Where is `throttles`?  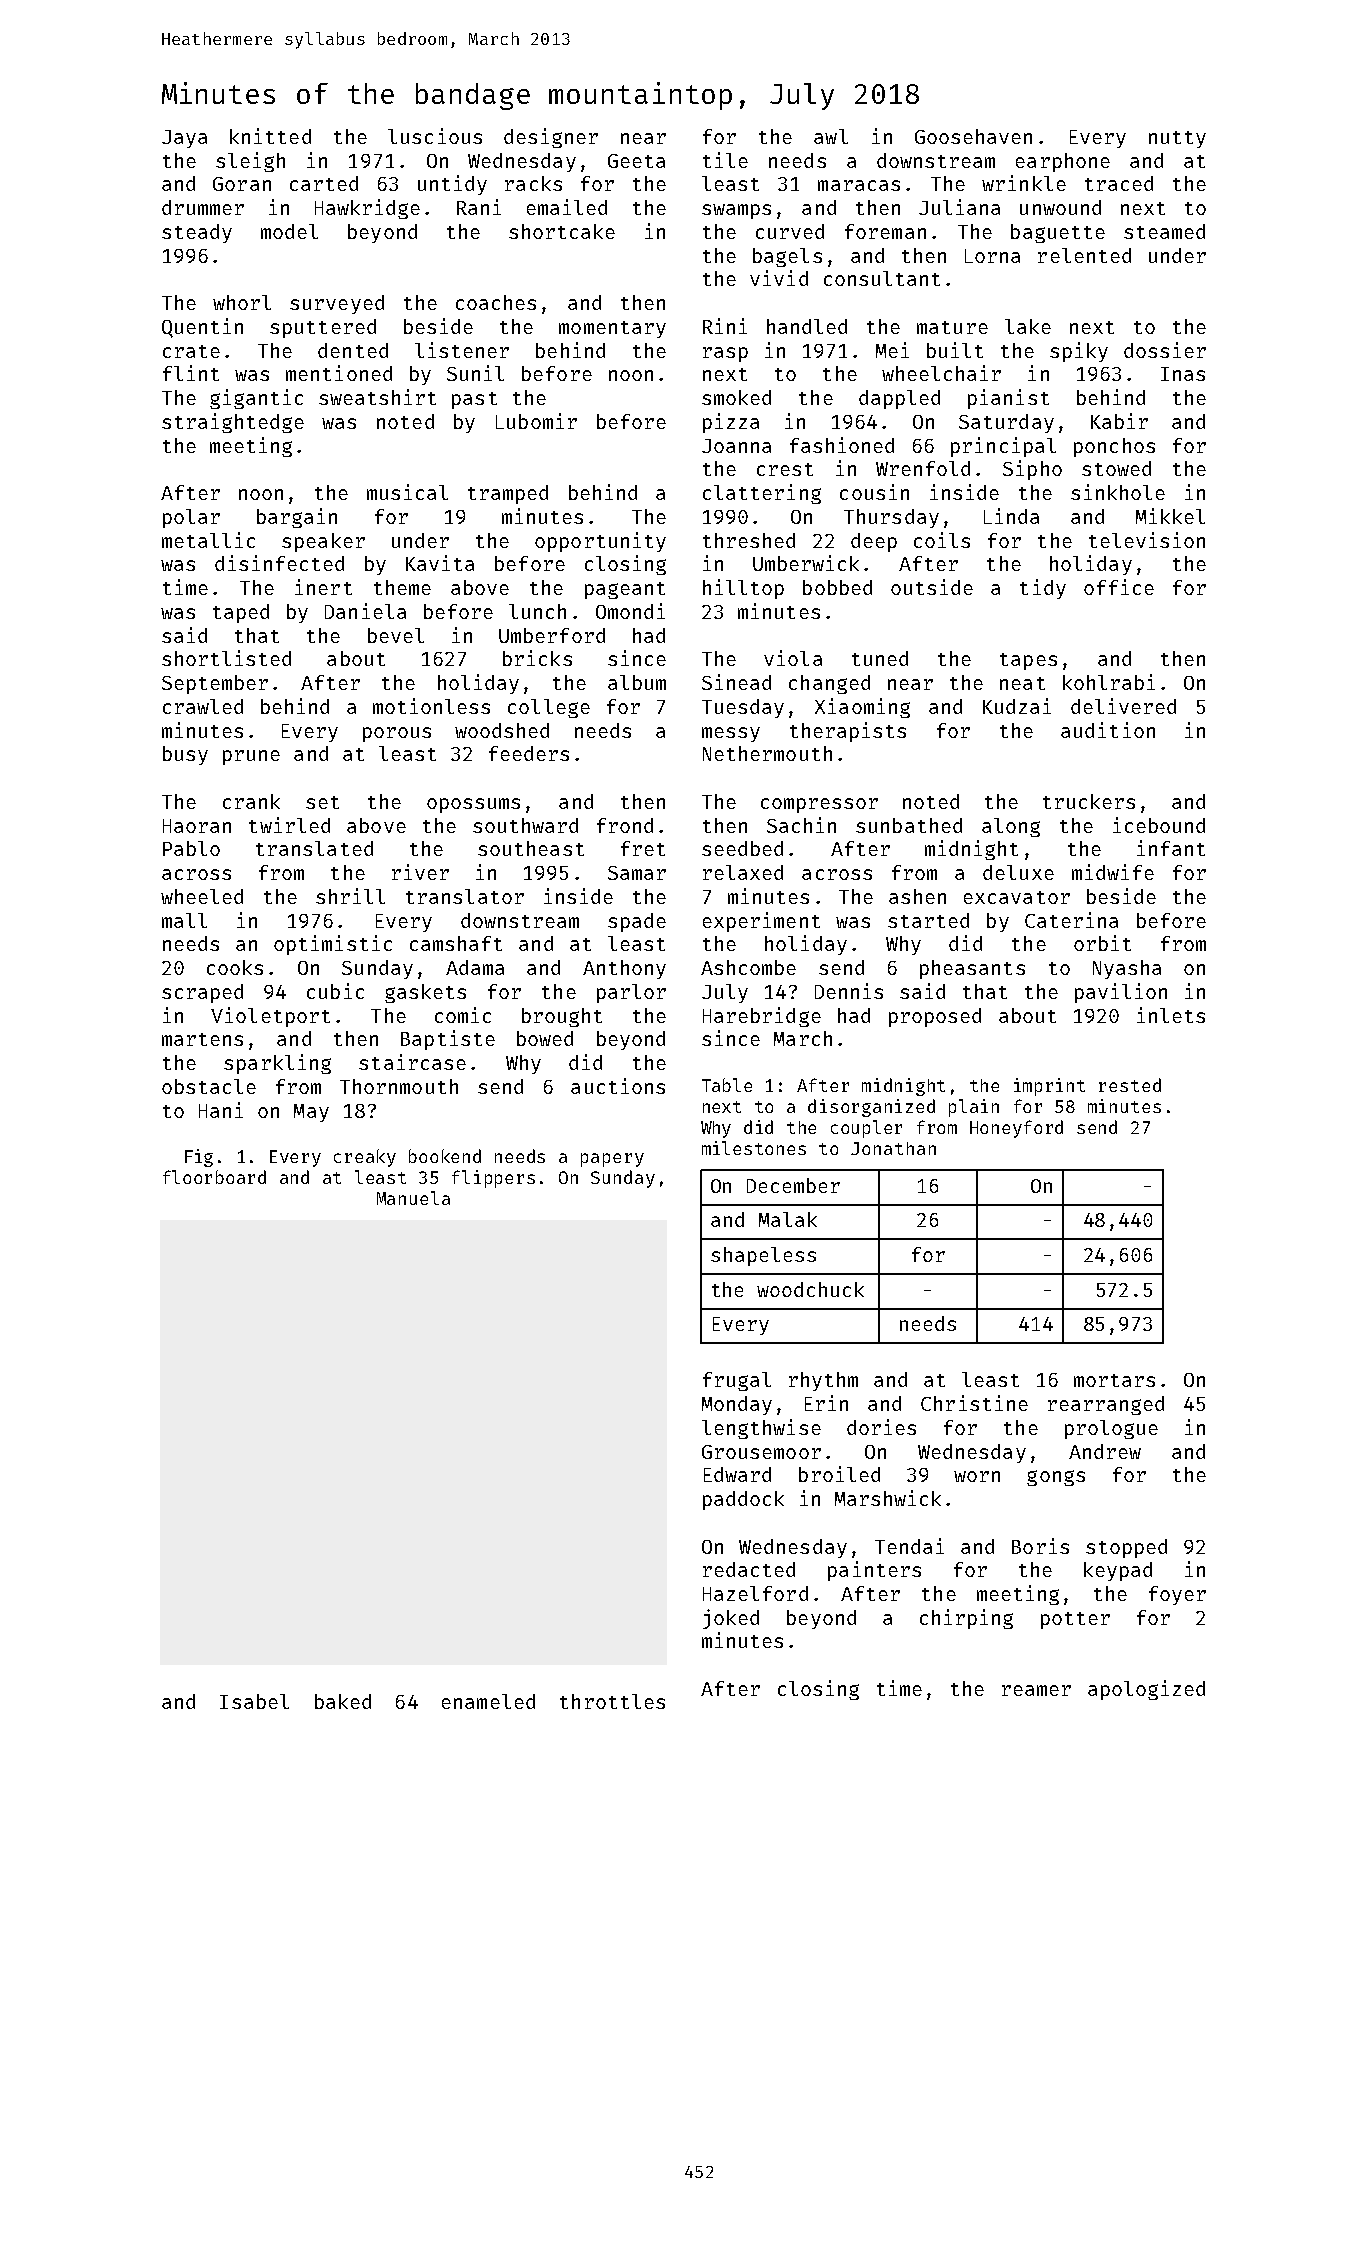 throttles is located at coordinates (612, 1701).
